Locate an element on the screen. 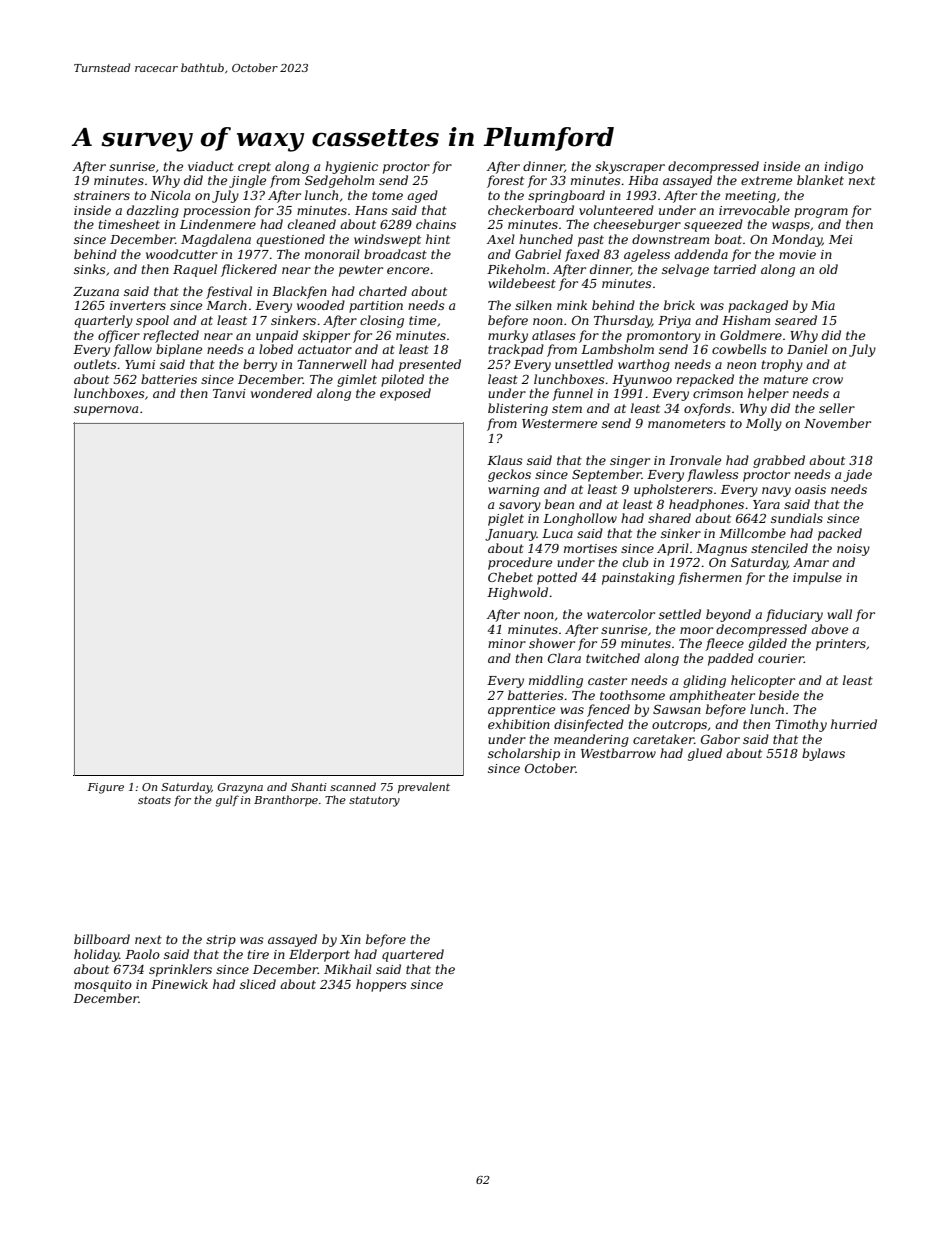 The height and width of the screenshot is (1233, 952). indigo is located at coordinates (843, 167).
